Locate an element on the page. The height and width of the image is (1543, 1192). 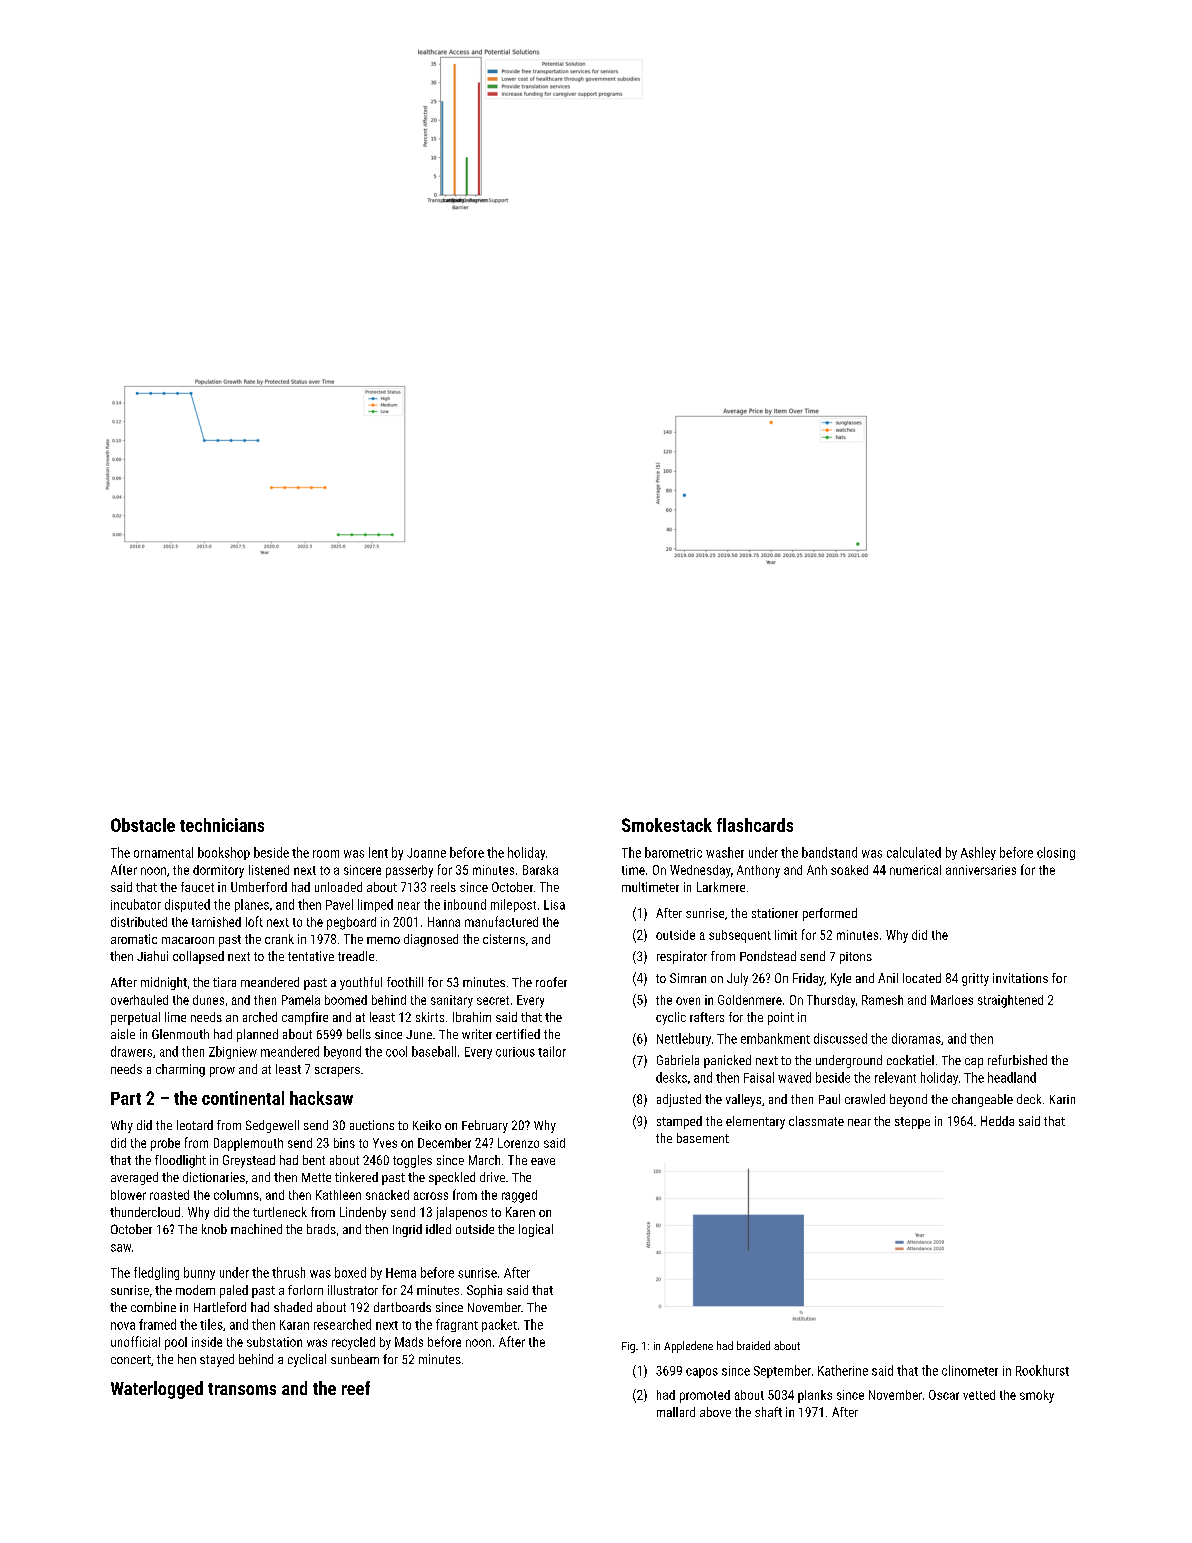
drawers is located at coordinates (131, 1051).
